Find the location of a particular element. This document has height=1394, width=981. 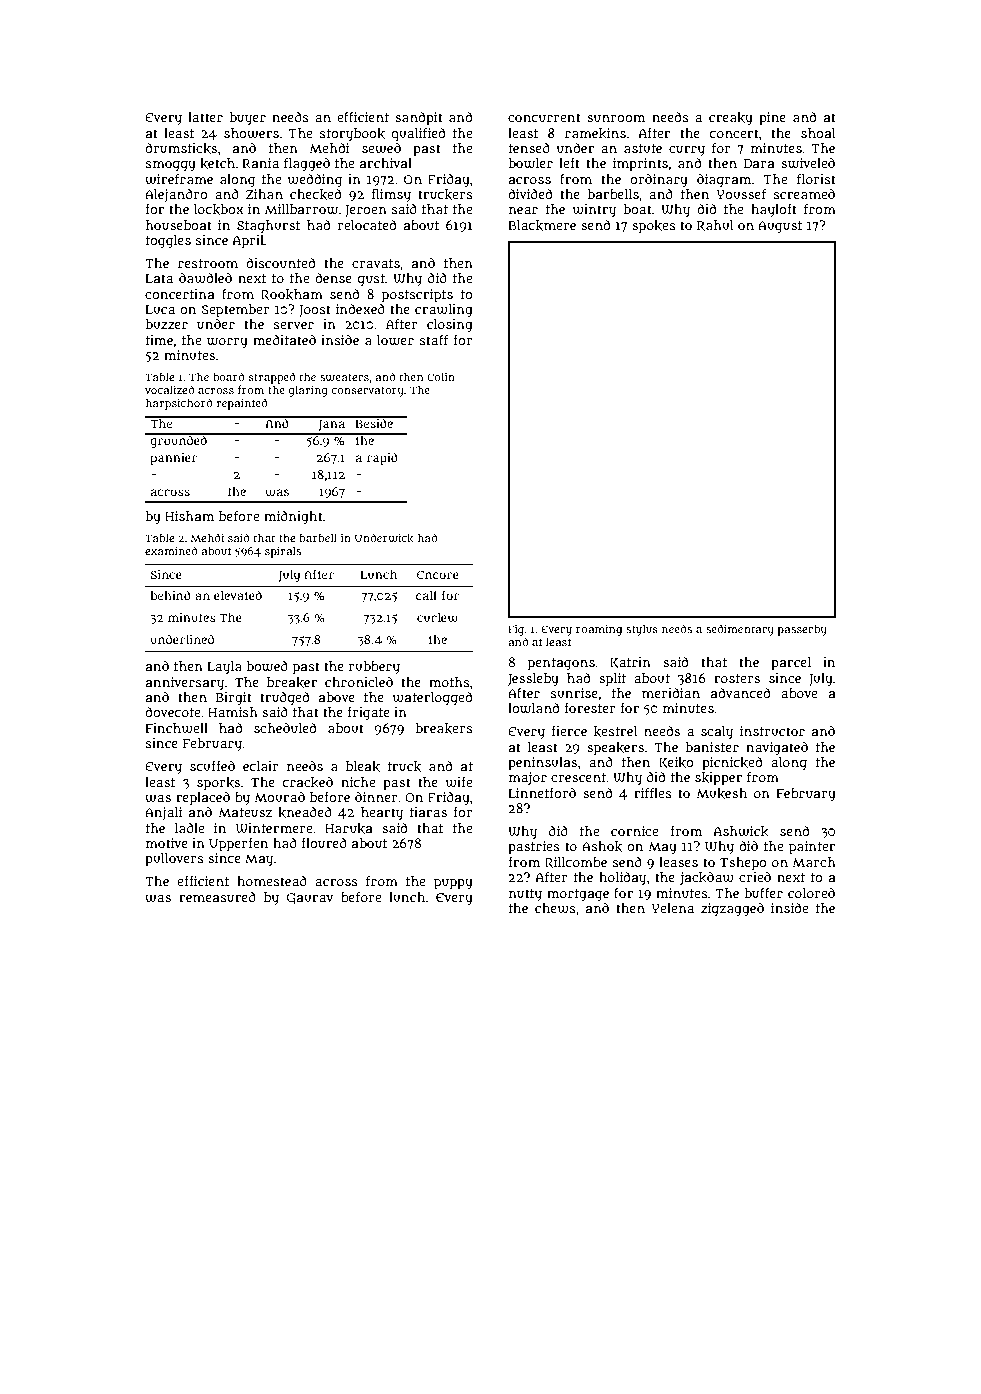

spirals is located at coordinates (283, 552).
